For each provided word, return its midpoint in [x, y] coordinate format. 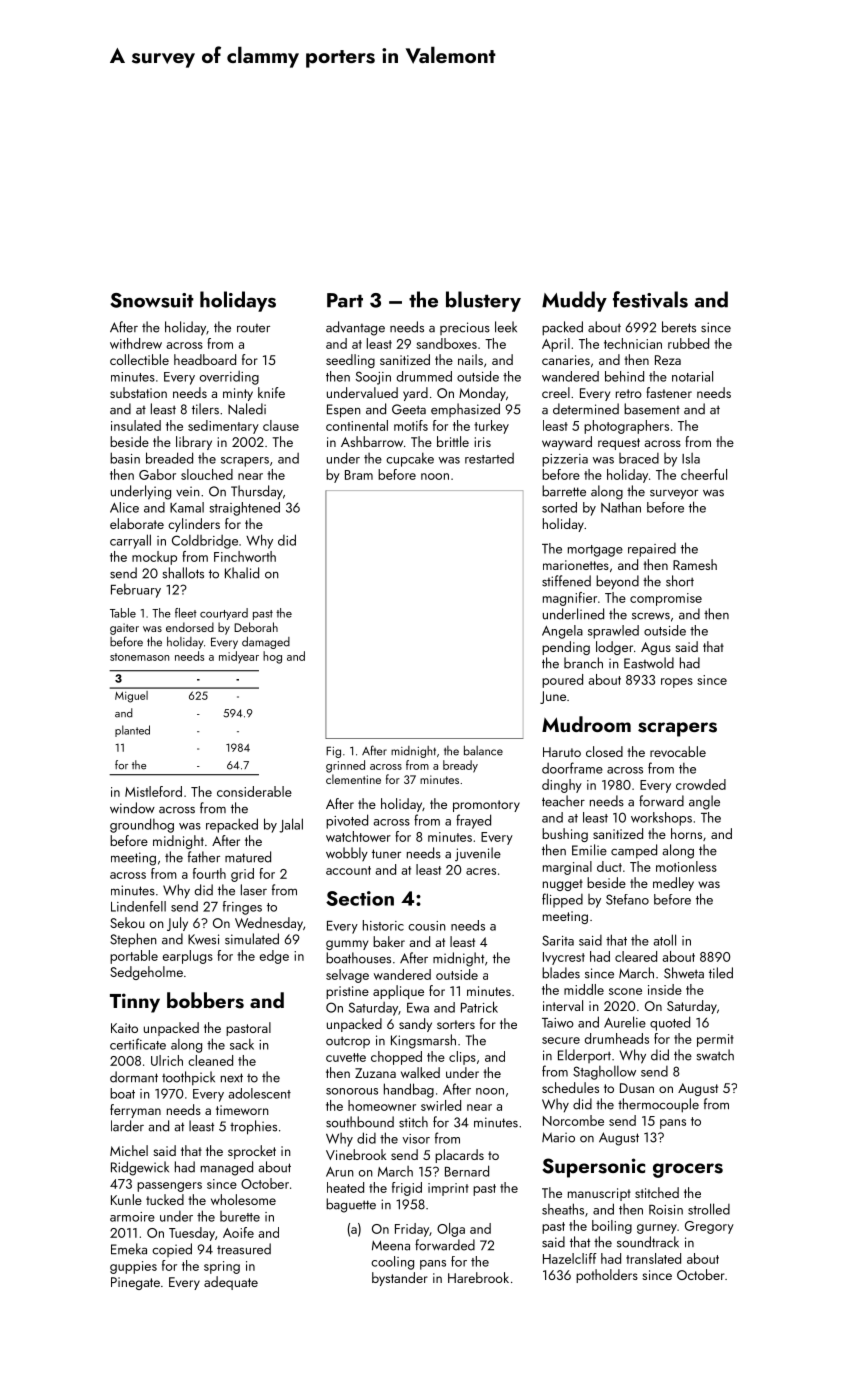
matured [248, 857]
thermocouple [658, 1105]
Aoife [238, 1232]
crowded [701, 784]
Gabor [157, 474]
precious [465, 328]
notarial [692, 376]
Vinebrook [356, 1154]
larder [127, 1126]
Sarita [558, 940]
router [253, 328]
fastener [669, 392]
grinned [345, 766]
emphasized [465, 410]
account [348, 870]
